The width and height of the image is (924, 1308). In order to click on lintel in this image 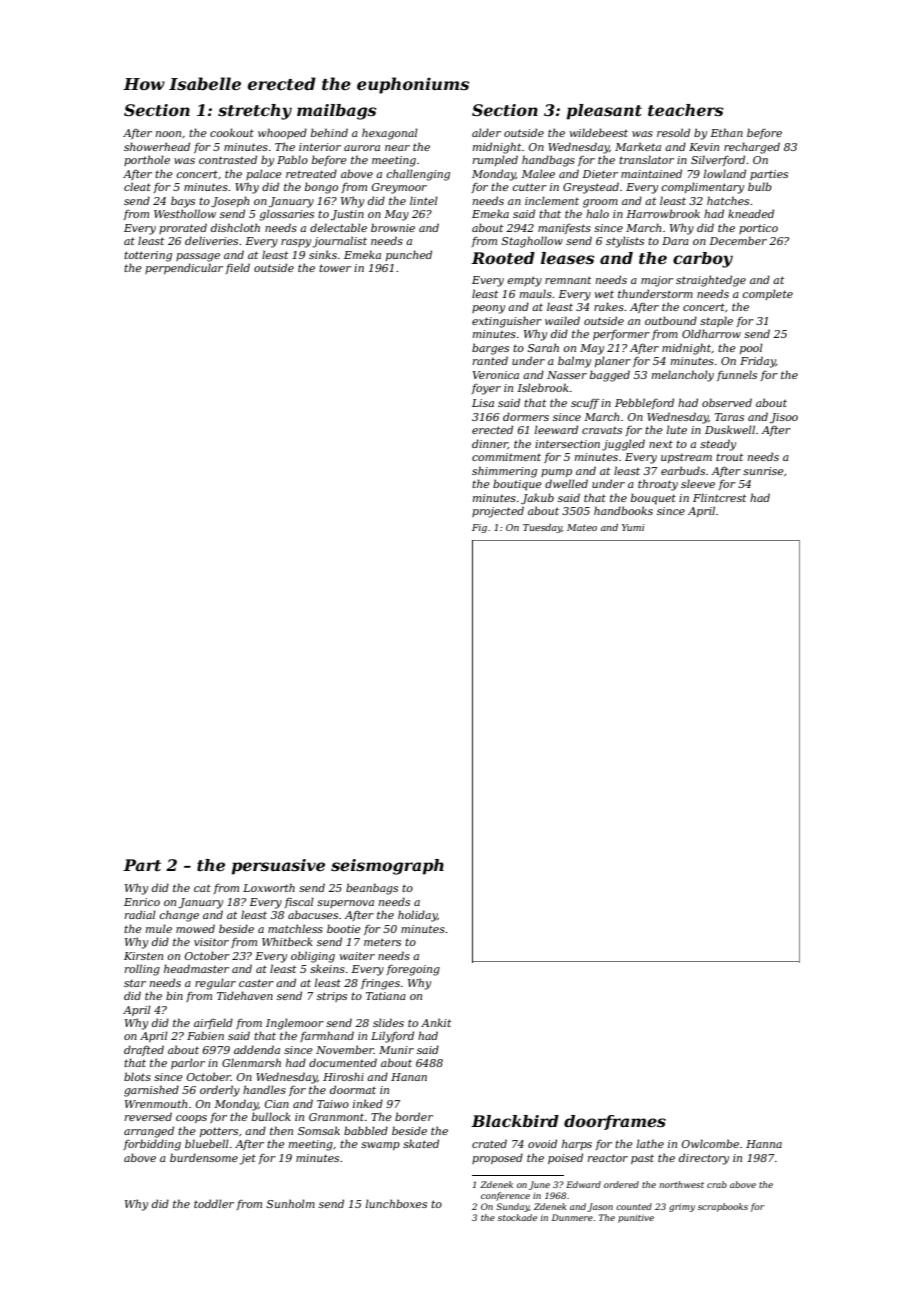, I will do `click(424, 200)`.
